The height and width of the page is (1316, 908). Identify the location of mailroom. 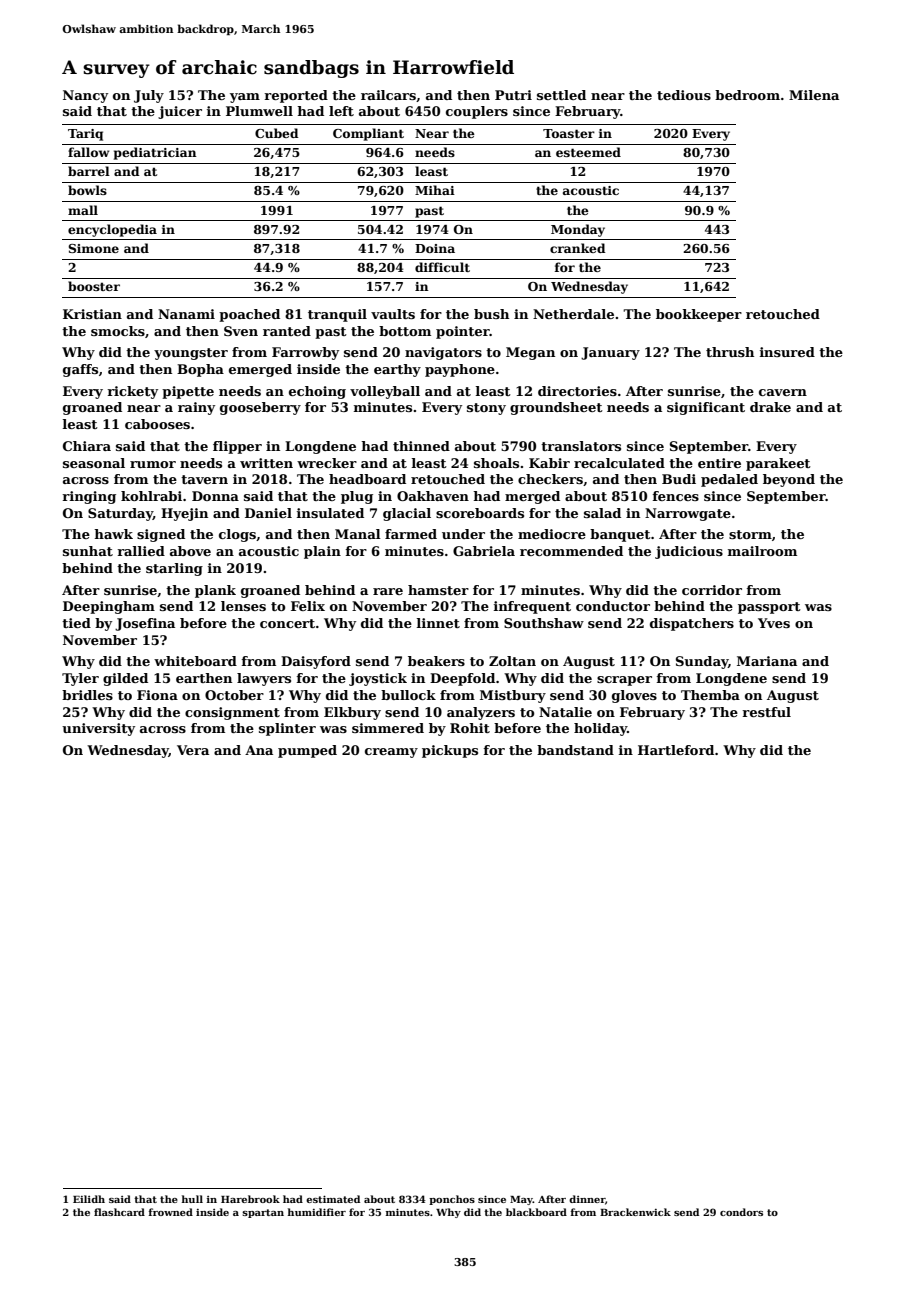
(762, 551).
